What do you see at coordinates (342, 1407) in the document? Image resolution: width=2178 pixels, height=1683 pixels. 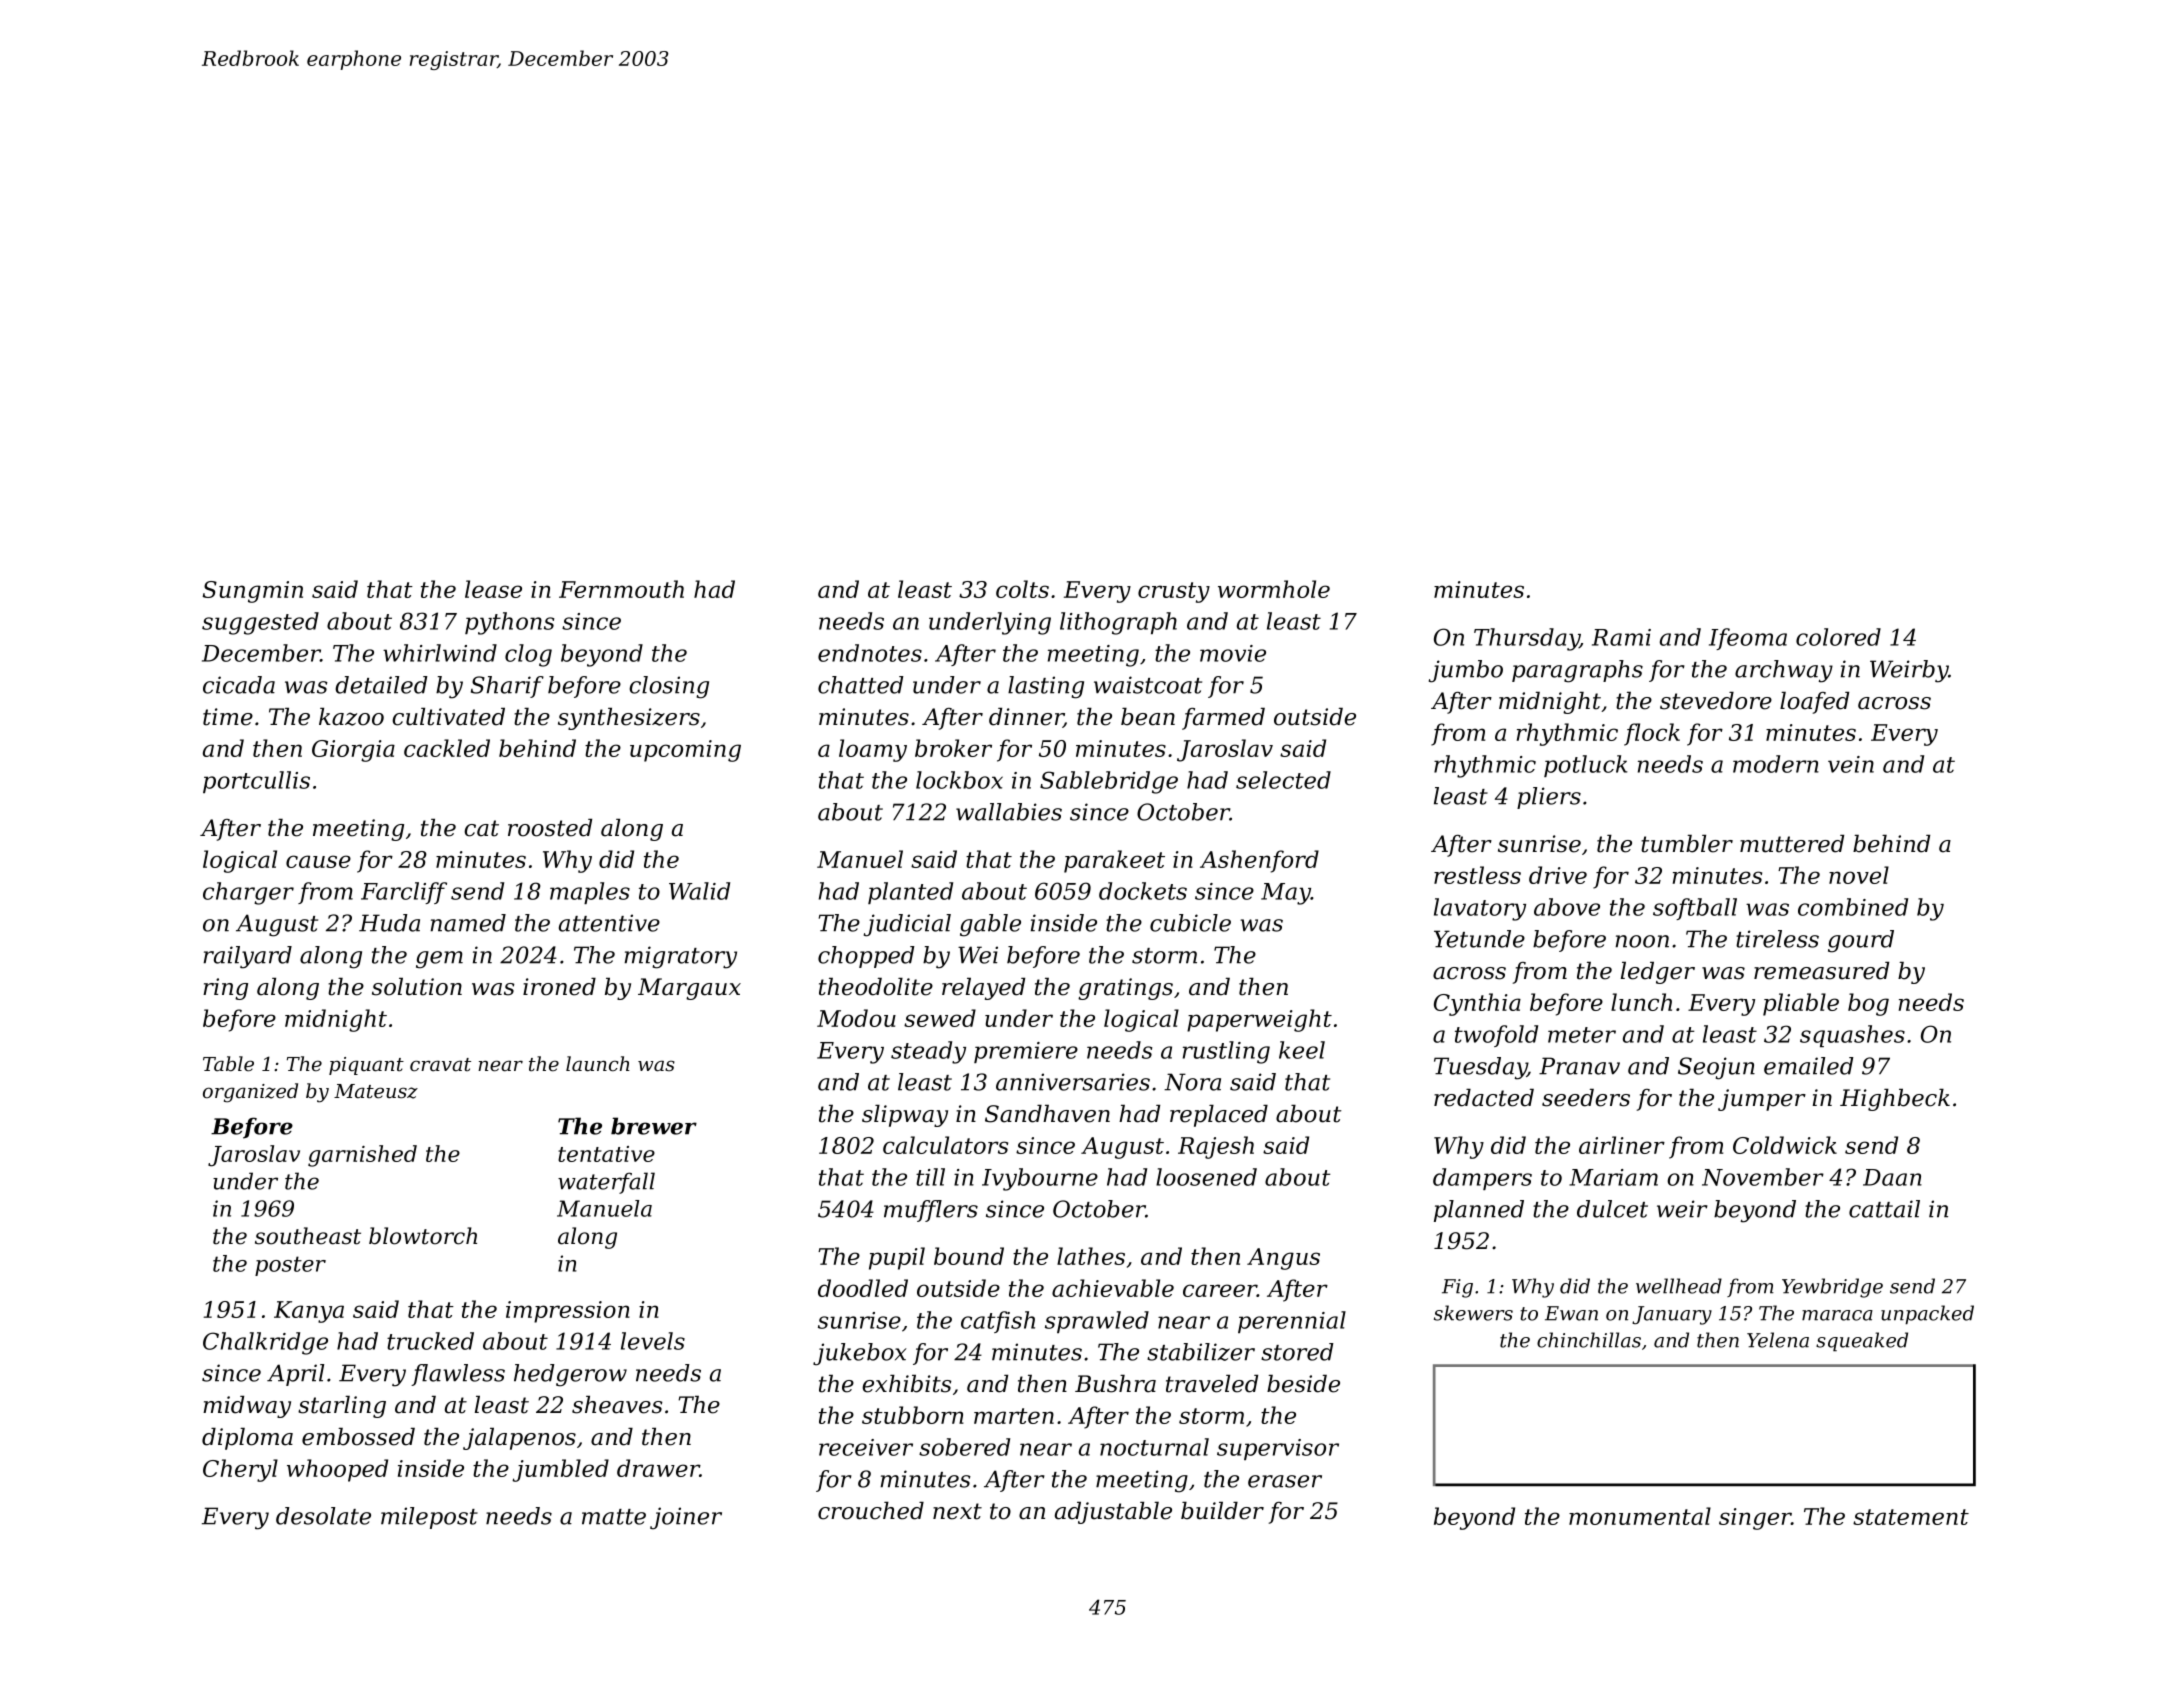 I see `starling` at bounding box center [342, 1407].
